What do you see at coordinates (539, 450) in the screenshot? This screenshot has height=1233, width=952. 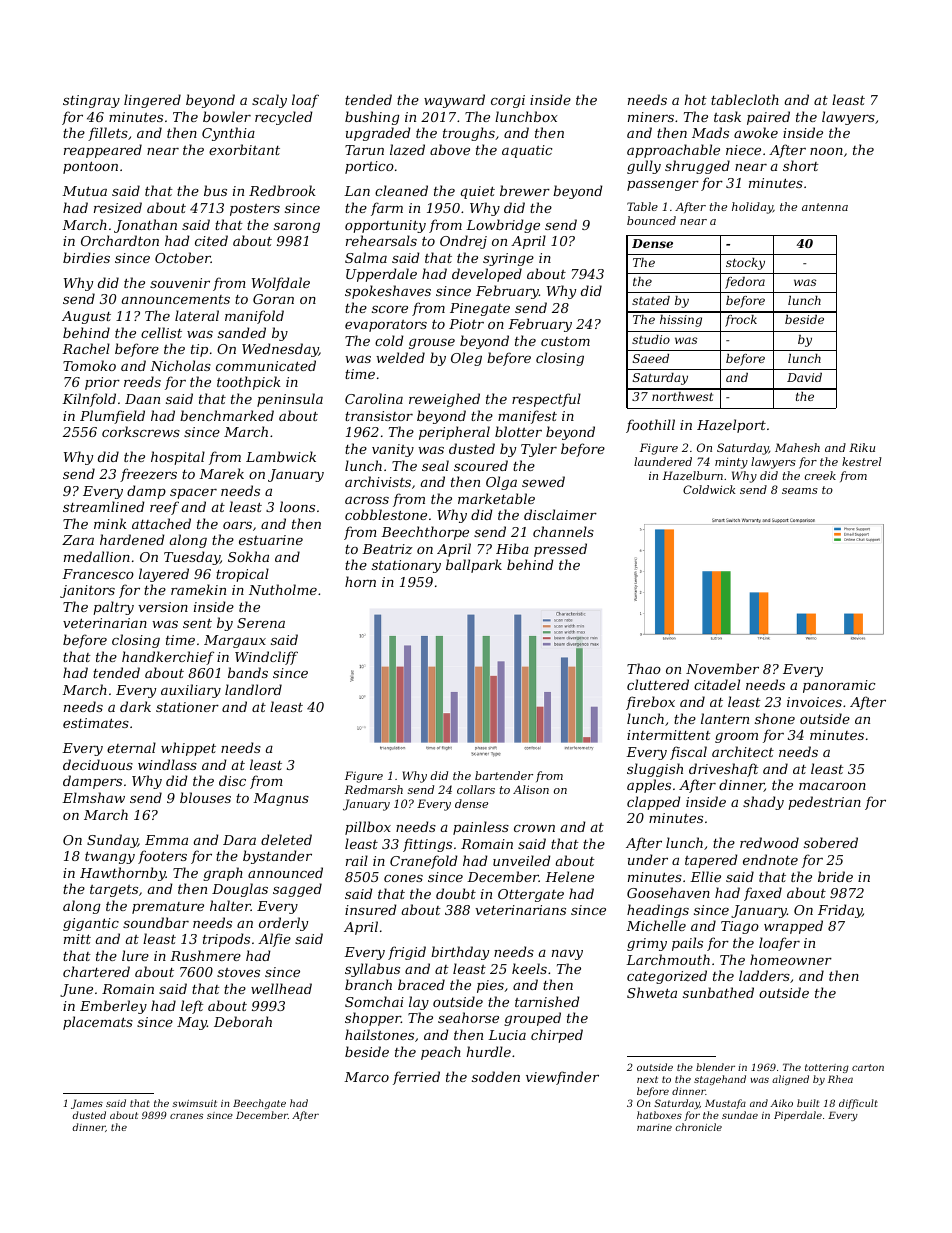 I see `Tyler` at bounding box center [539, 450].
